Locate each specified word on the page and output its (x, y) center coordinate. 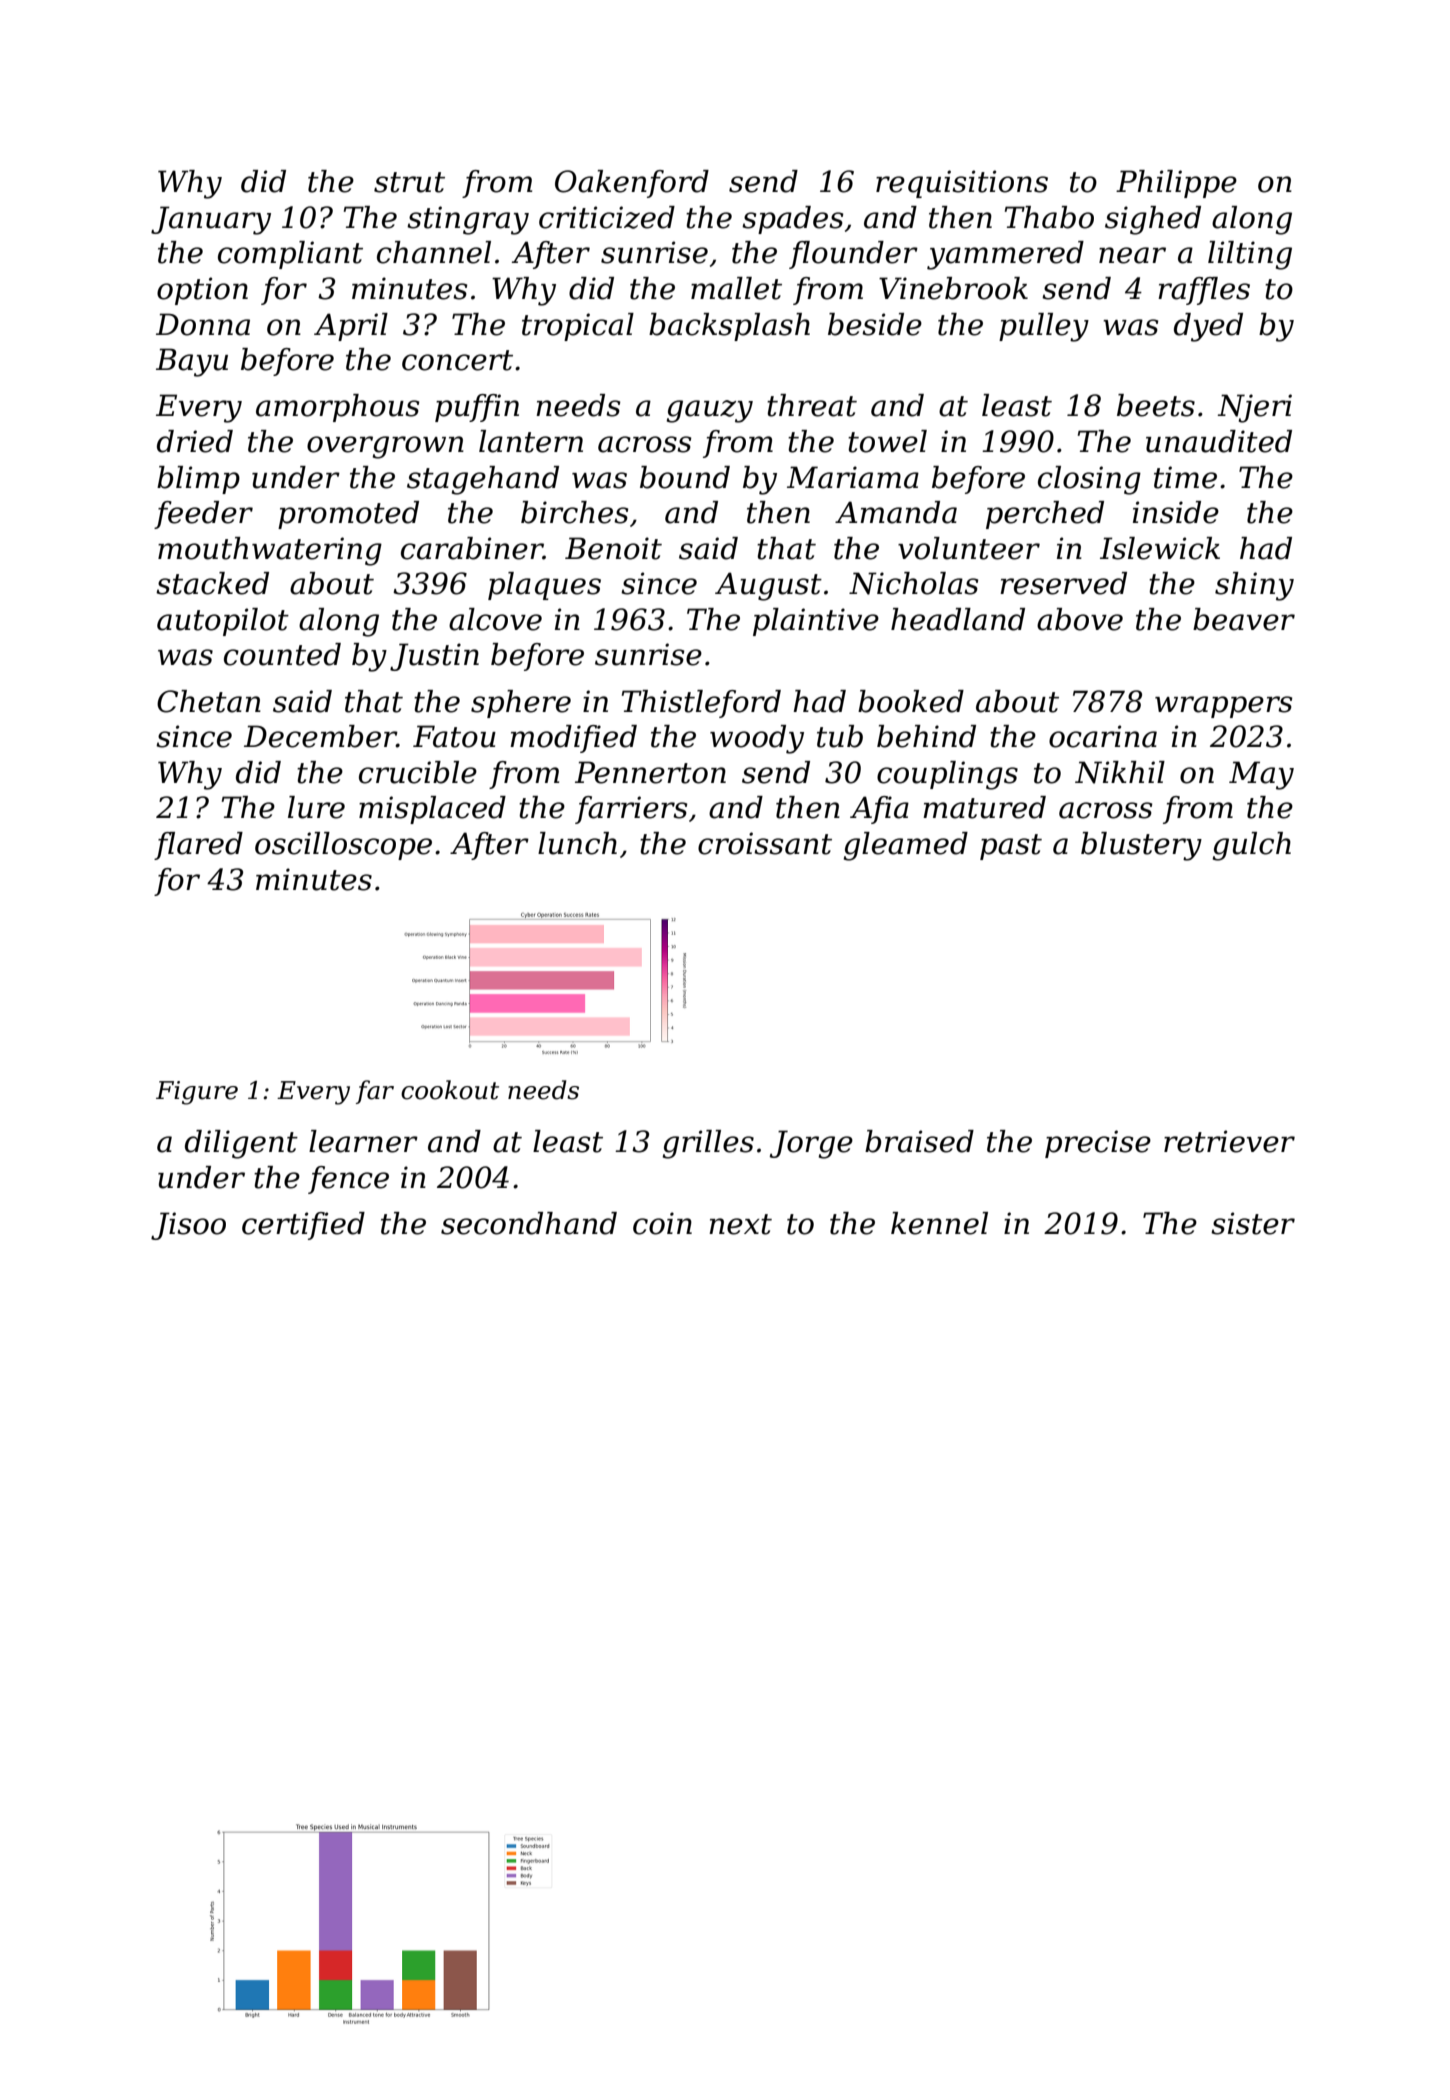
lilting (1250, 255)
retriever (1229, 1141)
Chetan (209, 701)
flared (198, 846)
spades (792, 220)
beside (875, 324)
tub (840, 736)
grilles (708, 1144)
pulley (1044, 327)
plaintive (816, 622)
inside (1176, 512)
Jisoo (188, 1226)
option (202, 291)
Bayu (192, 362)
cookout (450, 1090)
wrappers (1223, 707)
